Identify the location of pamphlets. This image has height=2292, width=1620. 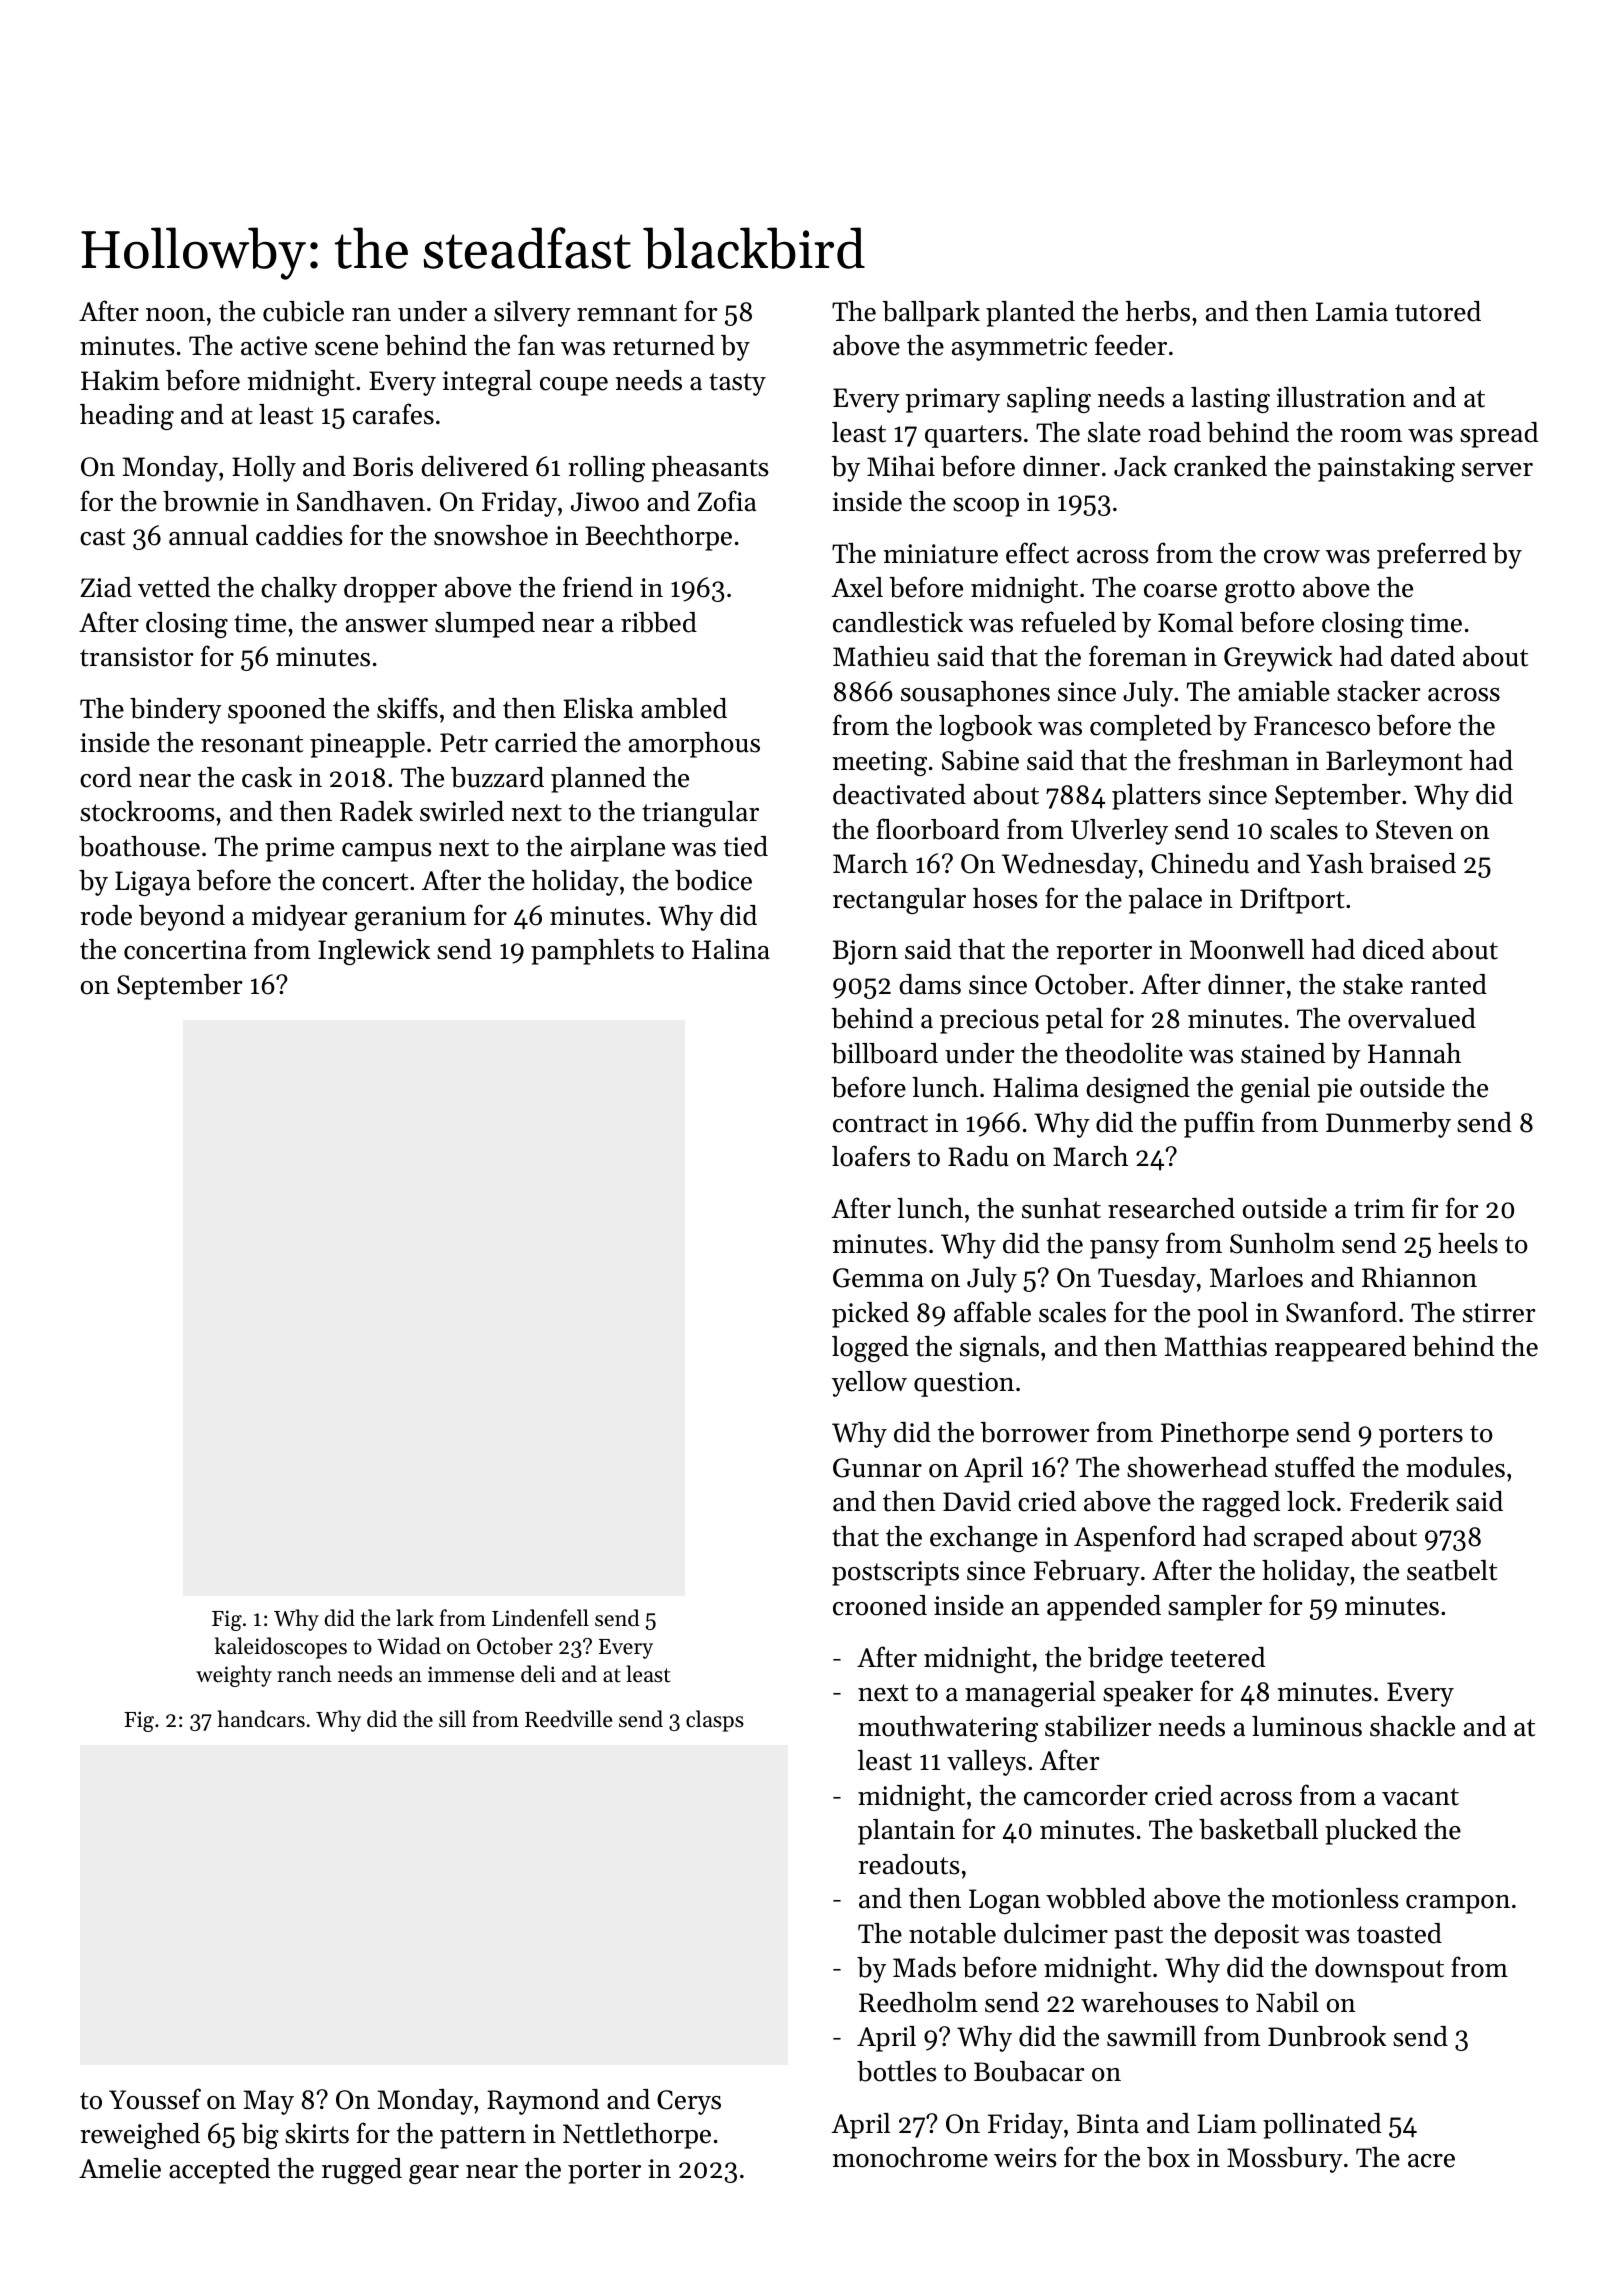
(592, 952).
